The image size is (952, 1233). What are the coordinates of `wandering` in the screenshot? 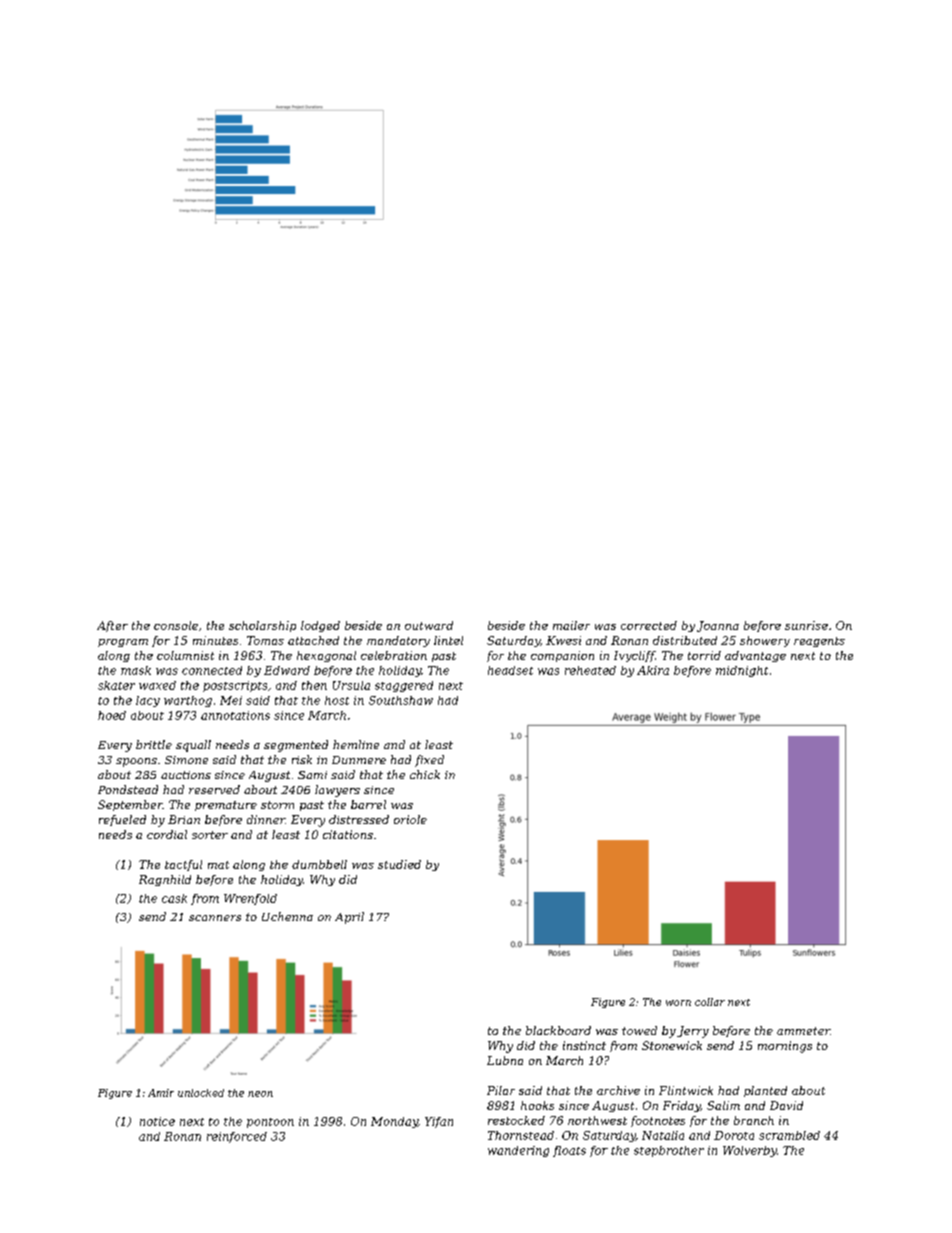 It's located at (518, 1151).
